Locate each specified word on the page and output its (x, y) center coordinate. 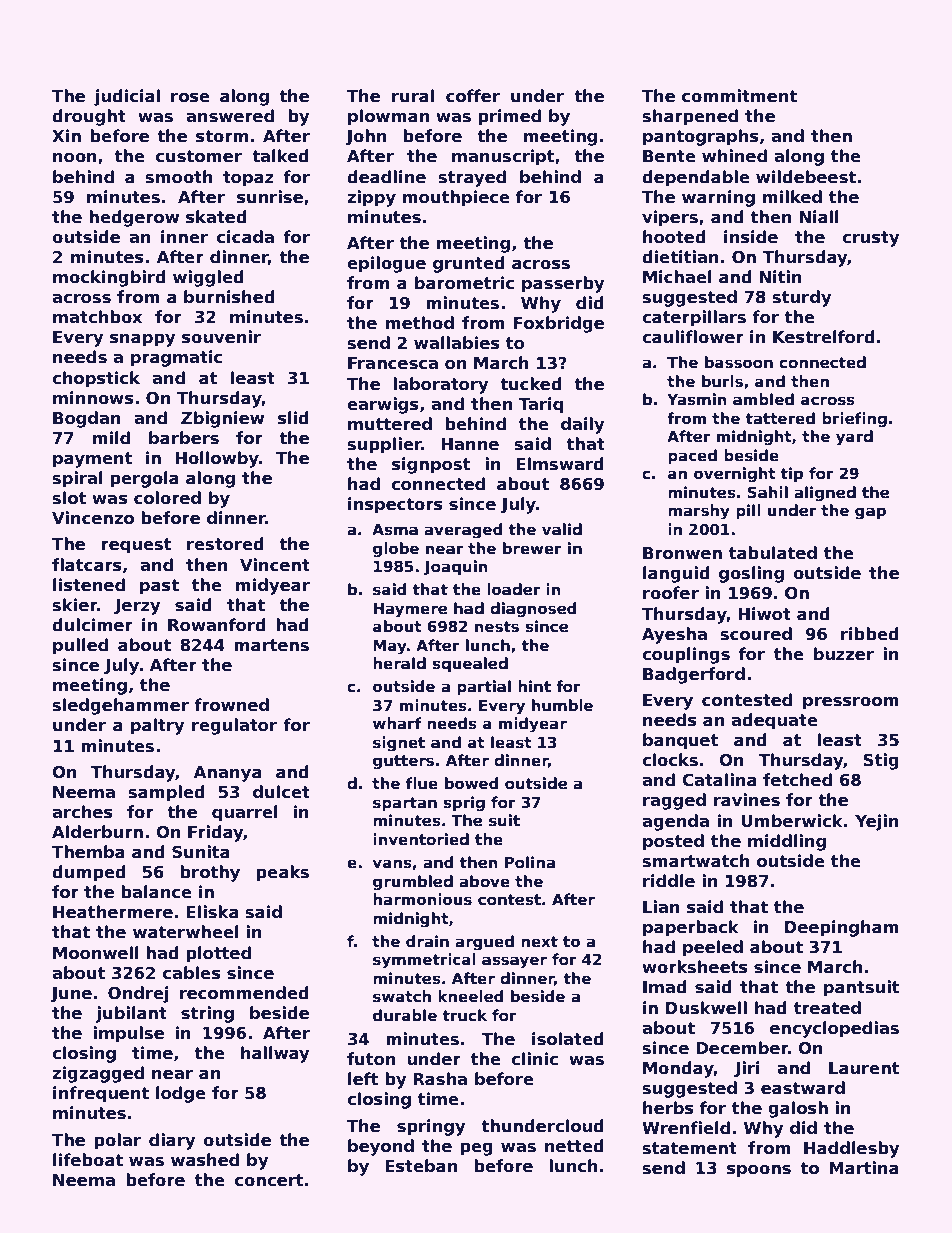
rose (190, 98)
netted (574, 1146)
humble (562, 705)
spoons (759, 1171)
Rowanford (217, 625)
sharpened (690, 117)
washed (205, 1160)
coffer (473, 96)
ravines (747, 800)
